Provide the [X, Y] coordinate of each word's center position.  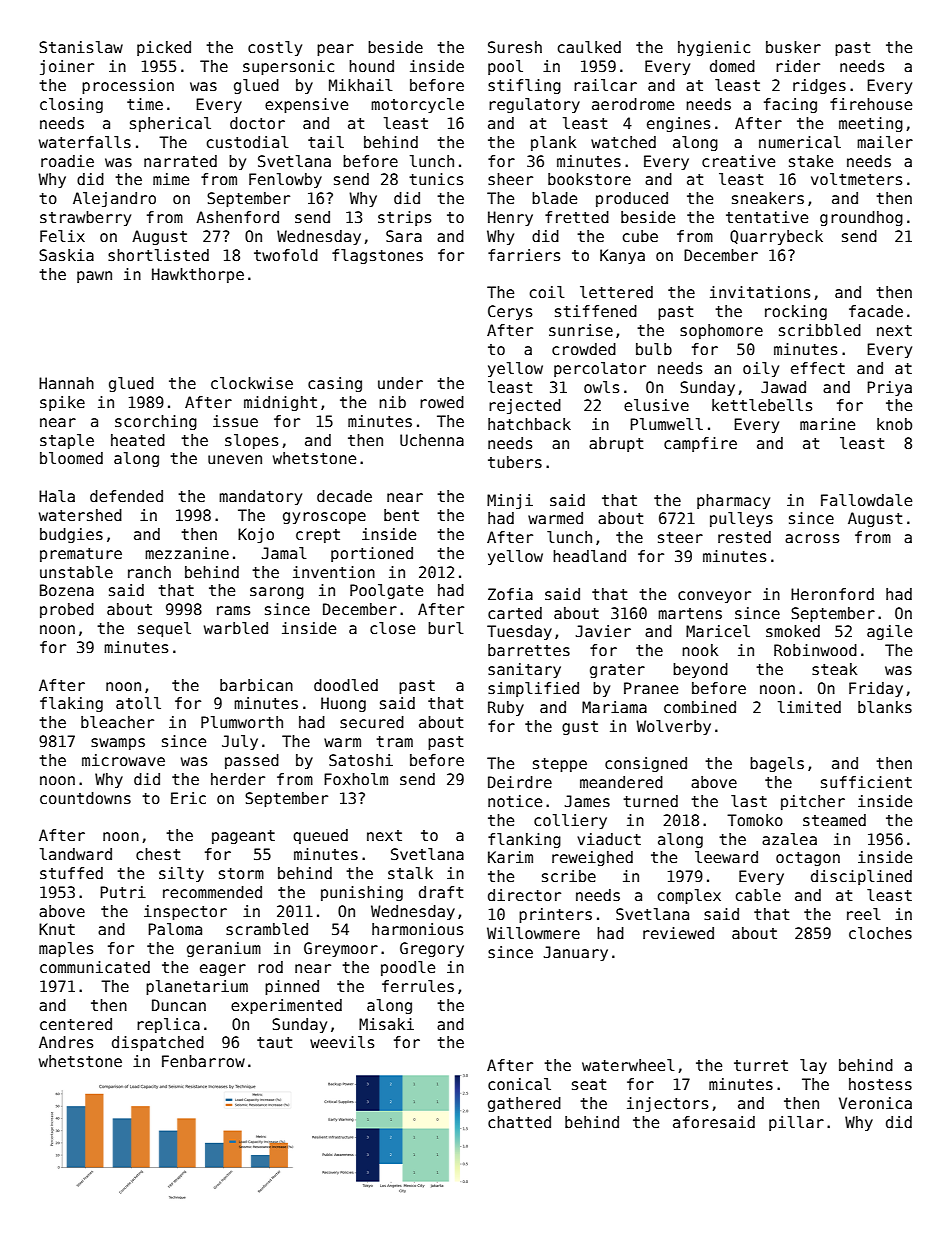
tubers [515, 462]
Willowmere [533, 933]
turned [650, 801]
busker [793, 47]
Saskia [66, 255]
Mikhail [361, 85]
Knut [57, 929]
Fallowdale [866, 500]
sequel [164, 629]
